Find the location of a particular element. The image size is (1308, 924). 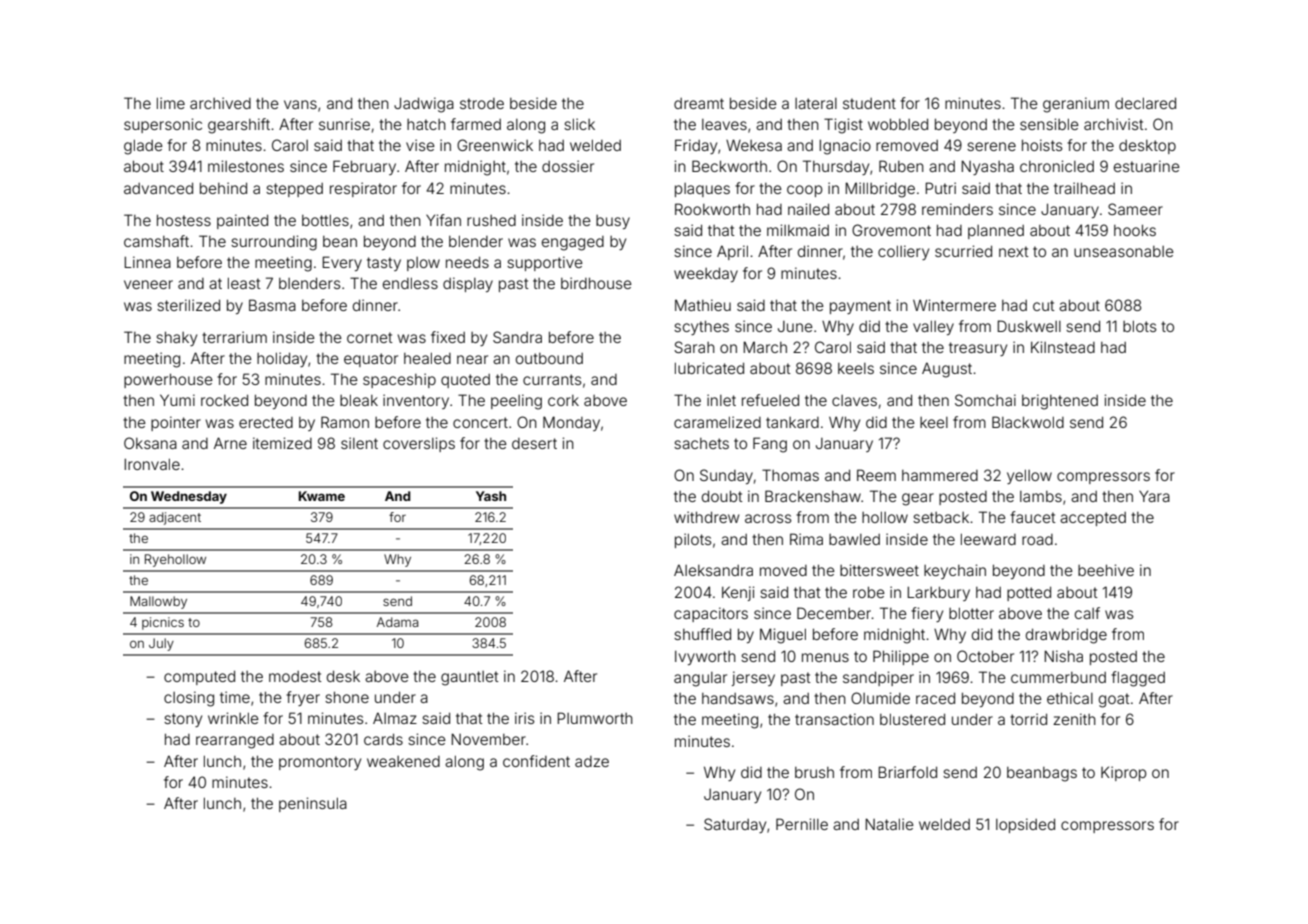

tankard is located at coordinates (792, 422).
